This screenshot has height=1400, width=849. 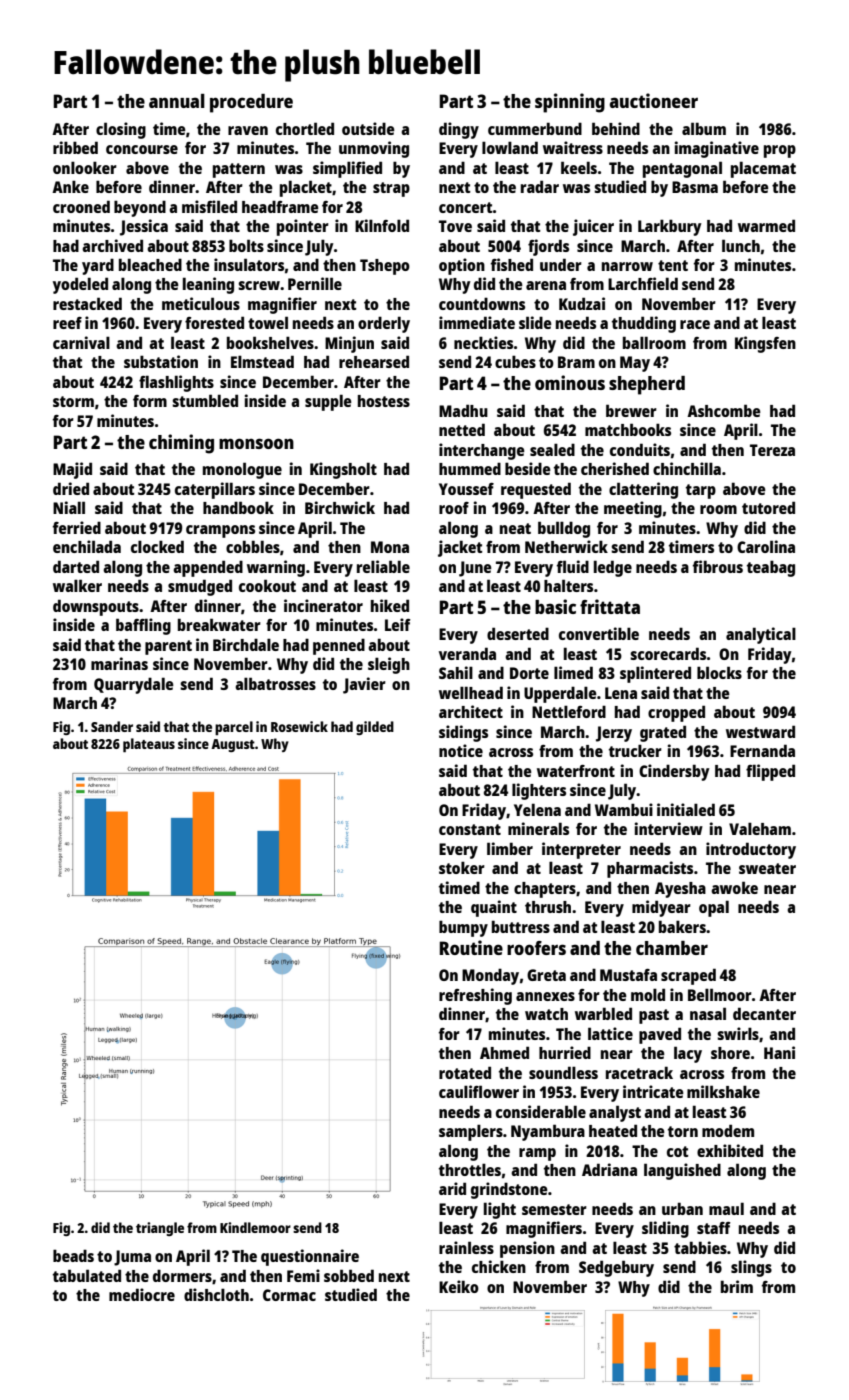 I want to click on triangle, so click(x=160, y=1229).
